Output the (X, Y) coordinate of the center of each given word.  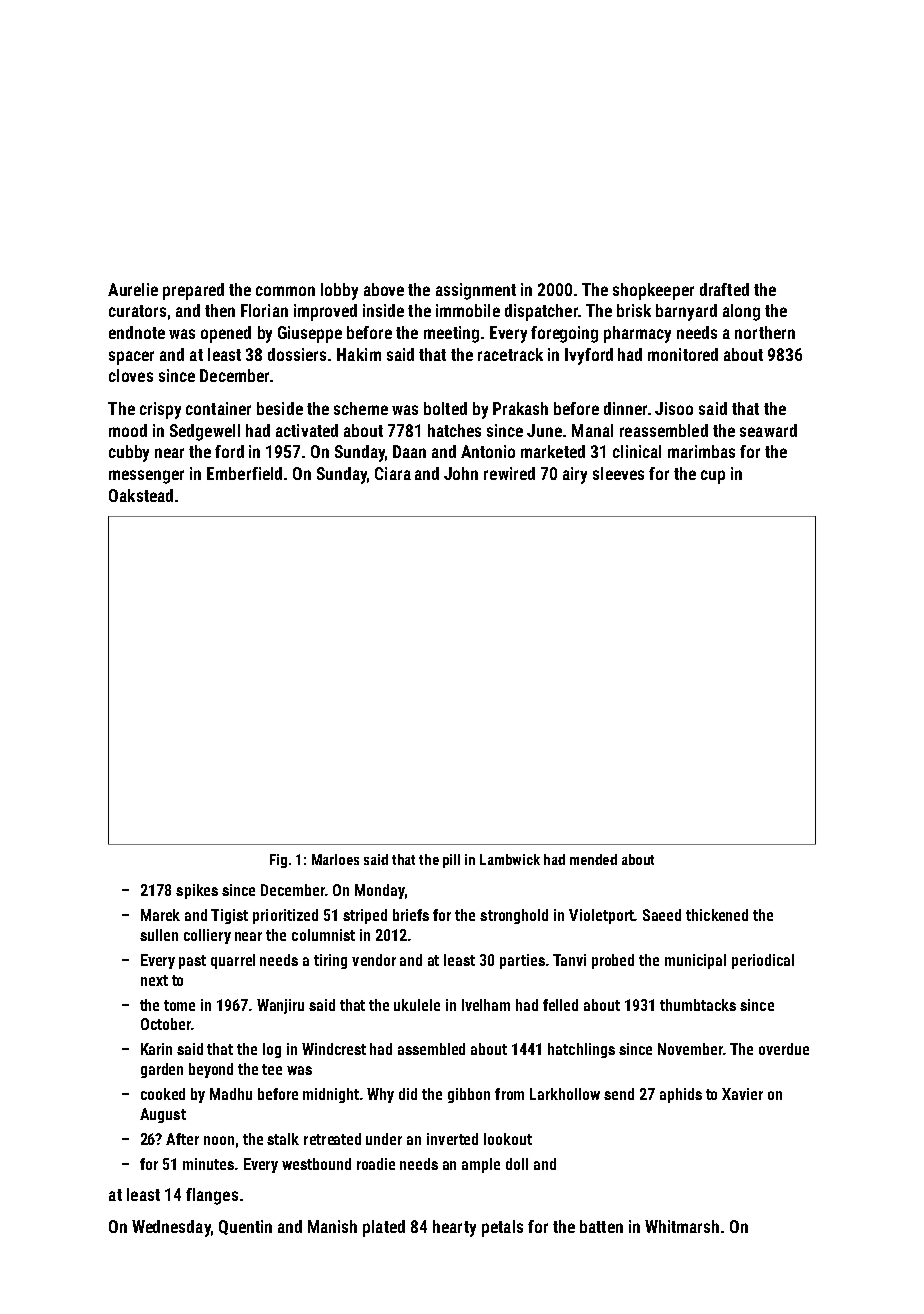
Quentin (245, 1227)
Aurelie (133, 289)
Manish (332, 1226)
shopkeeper (653, 291)
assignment (476, 291)
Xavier (742, 1094)
